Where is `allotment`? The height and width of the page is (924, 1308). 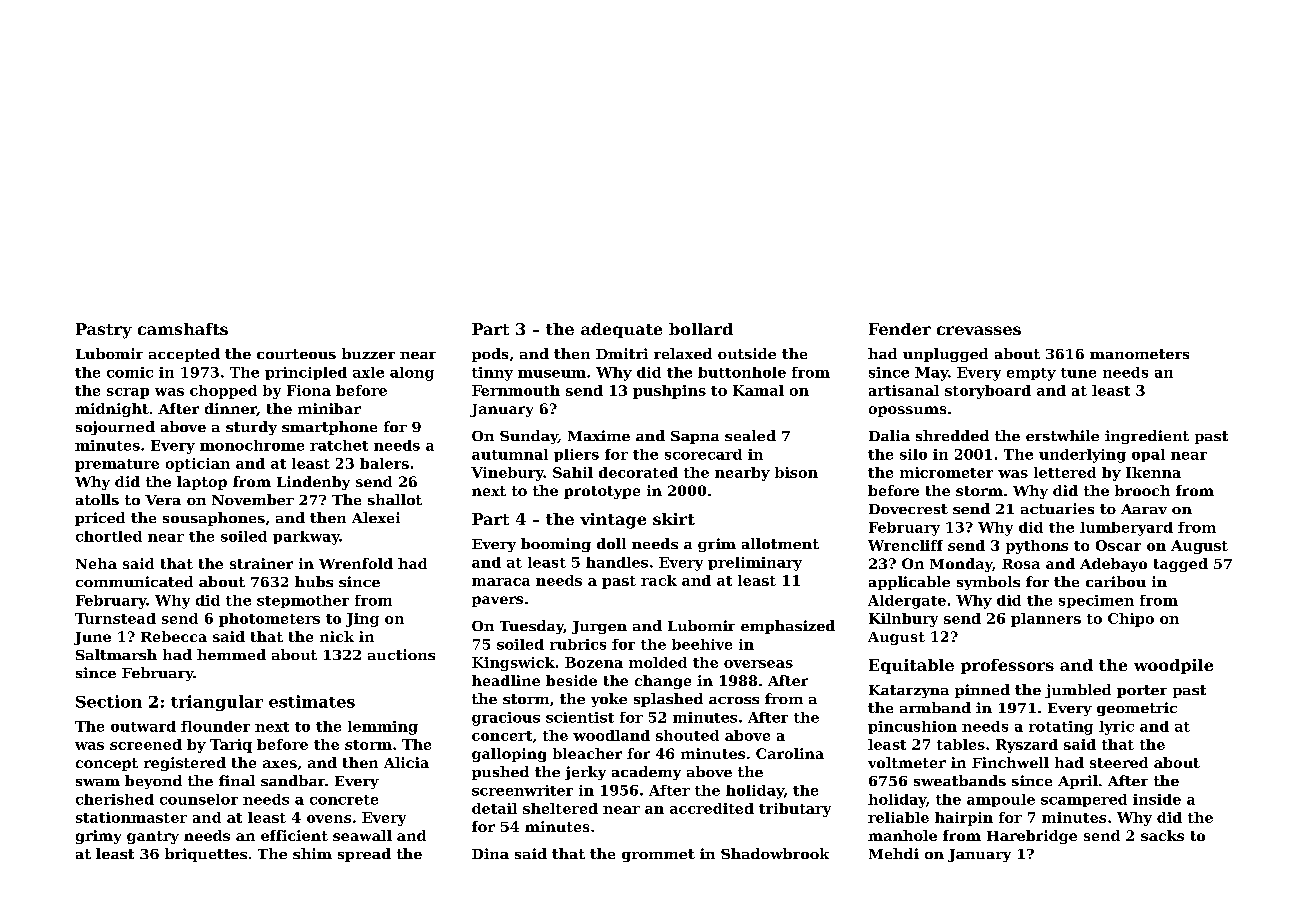 allotment is located at coordinates (780, 543).
